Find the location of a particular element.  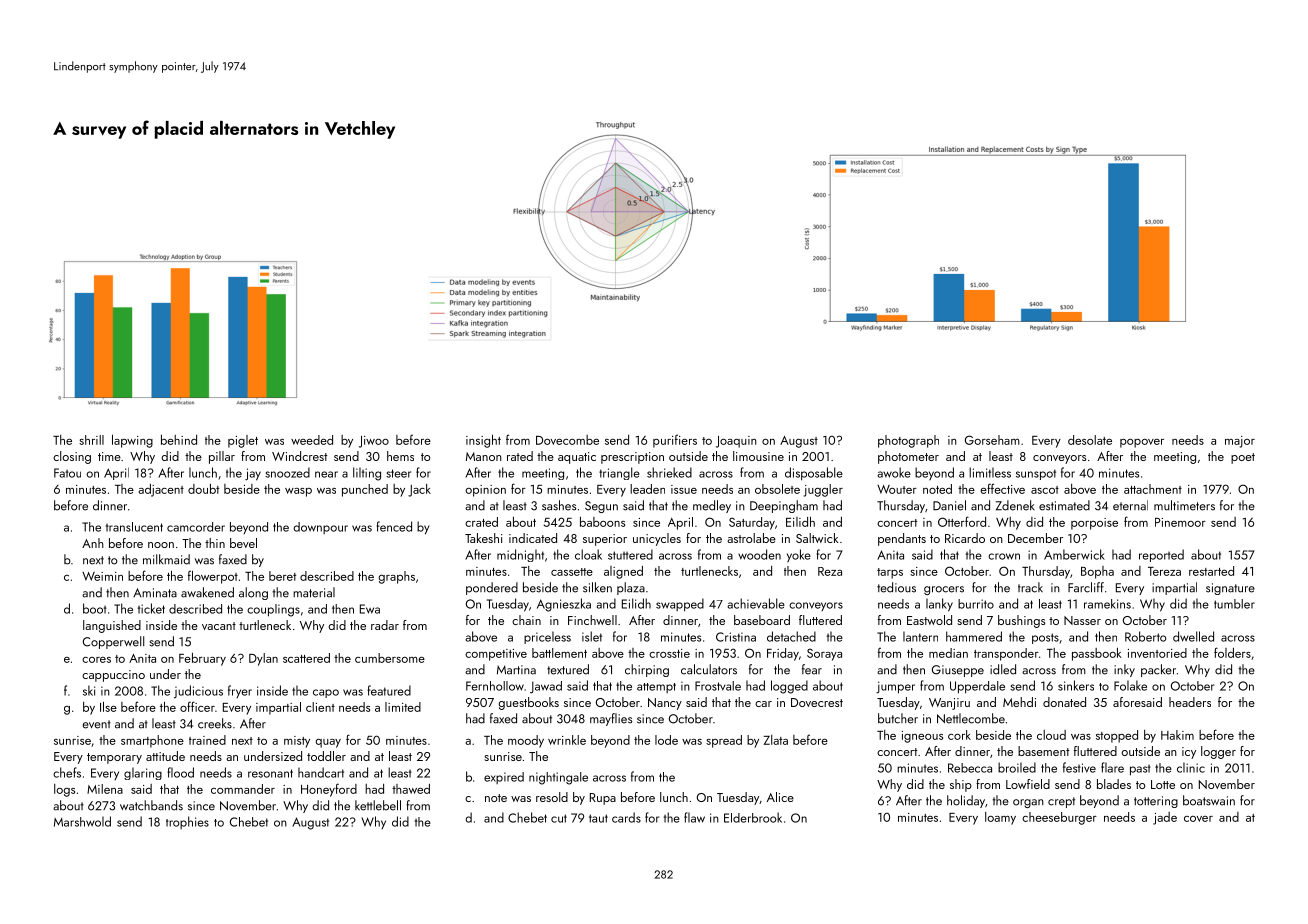

loamy is located at coordinates (1000, 818).
